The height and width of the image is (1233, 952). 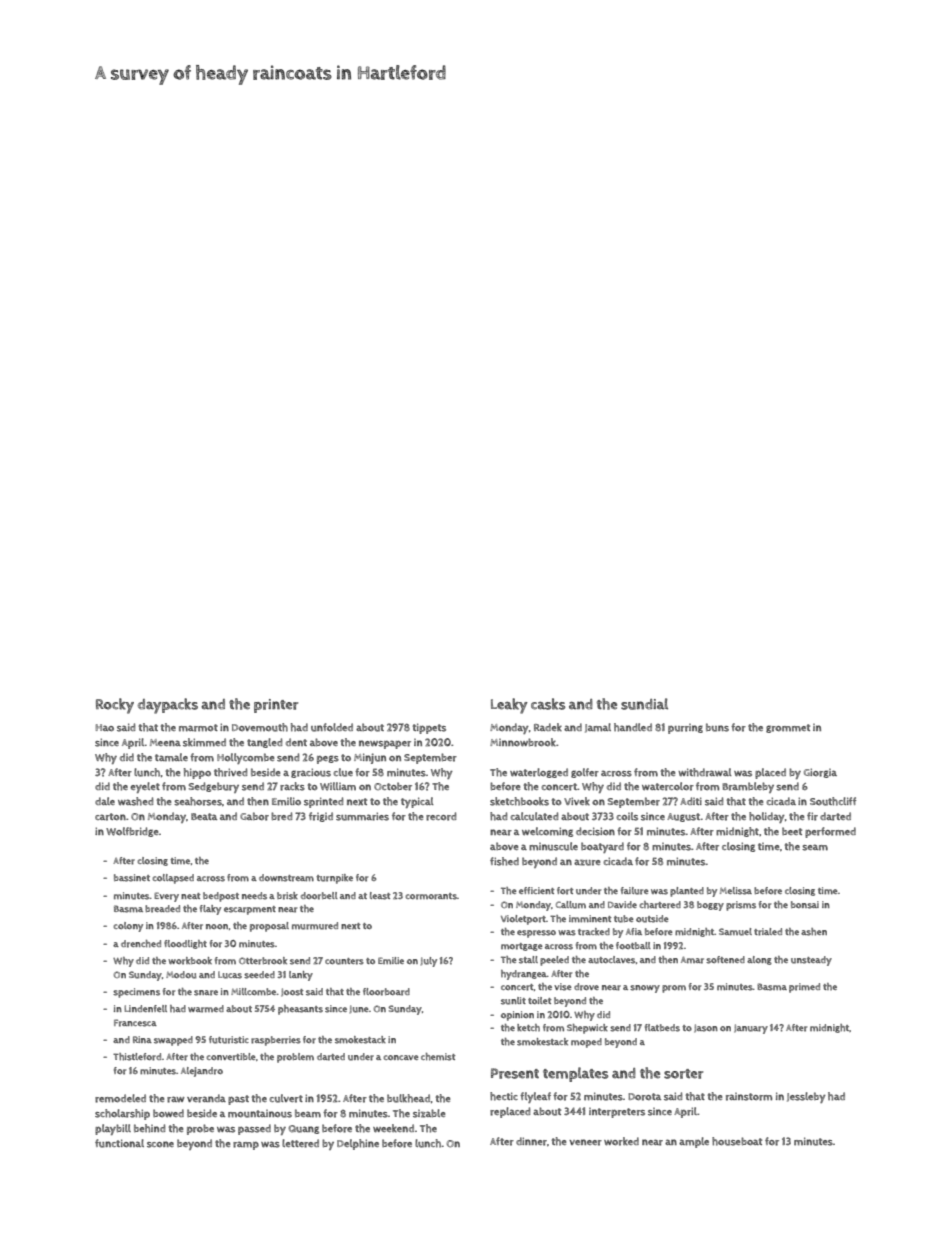 What do you see at coordinates (206, 993) in the image?
I see `snare` at bounding box center [206, 993].
